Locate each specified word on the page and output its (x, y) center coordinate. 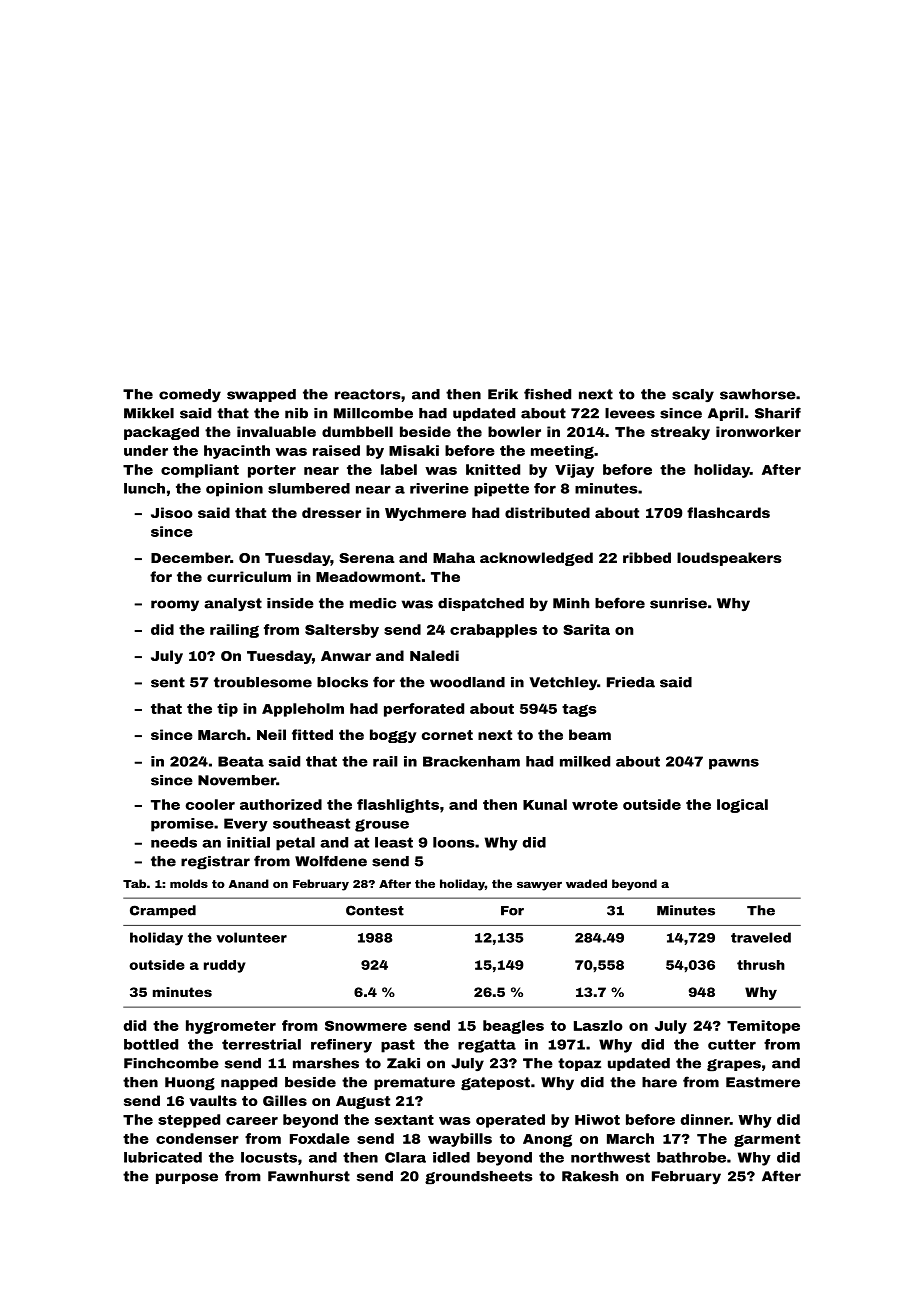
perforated (424, 710)
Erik (503, 394)
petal (295, 844)
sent (168, 682)
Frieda (631, 682)
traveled (761, 937)
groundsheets (479, 1178)
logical (742, 806)
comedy (190, 395)
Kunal (545, 804)
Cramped (163, 911)
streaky (680, 433)
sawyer (539, 886)
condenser (197, 1138)
